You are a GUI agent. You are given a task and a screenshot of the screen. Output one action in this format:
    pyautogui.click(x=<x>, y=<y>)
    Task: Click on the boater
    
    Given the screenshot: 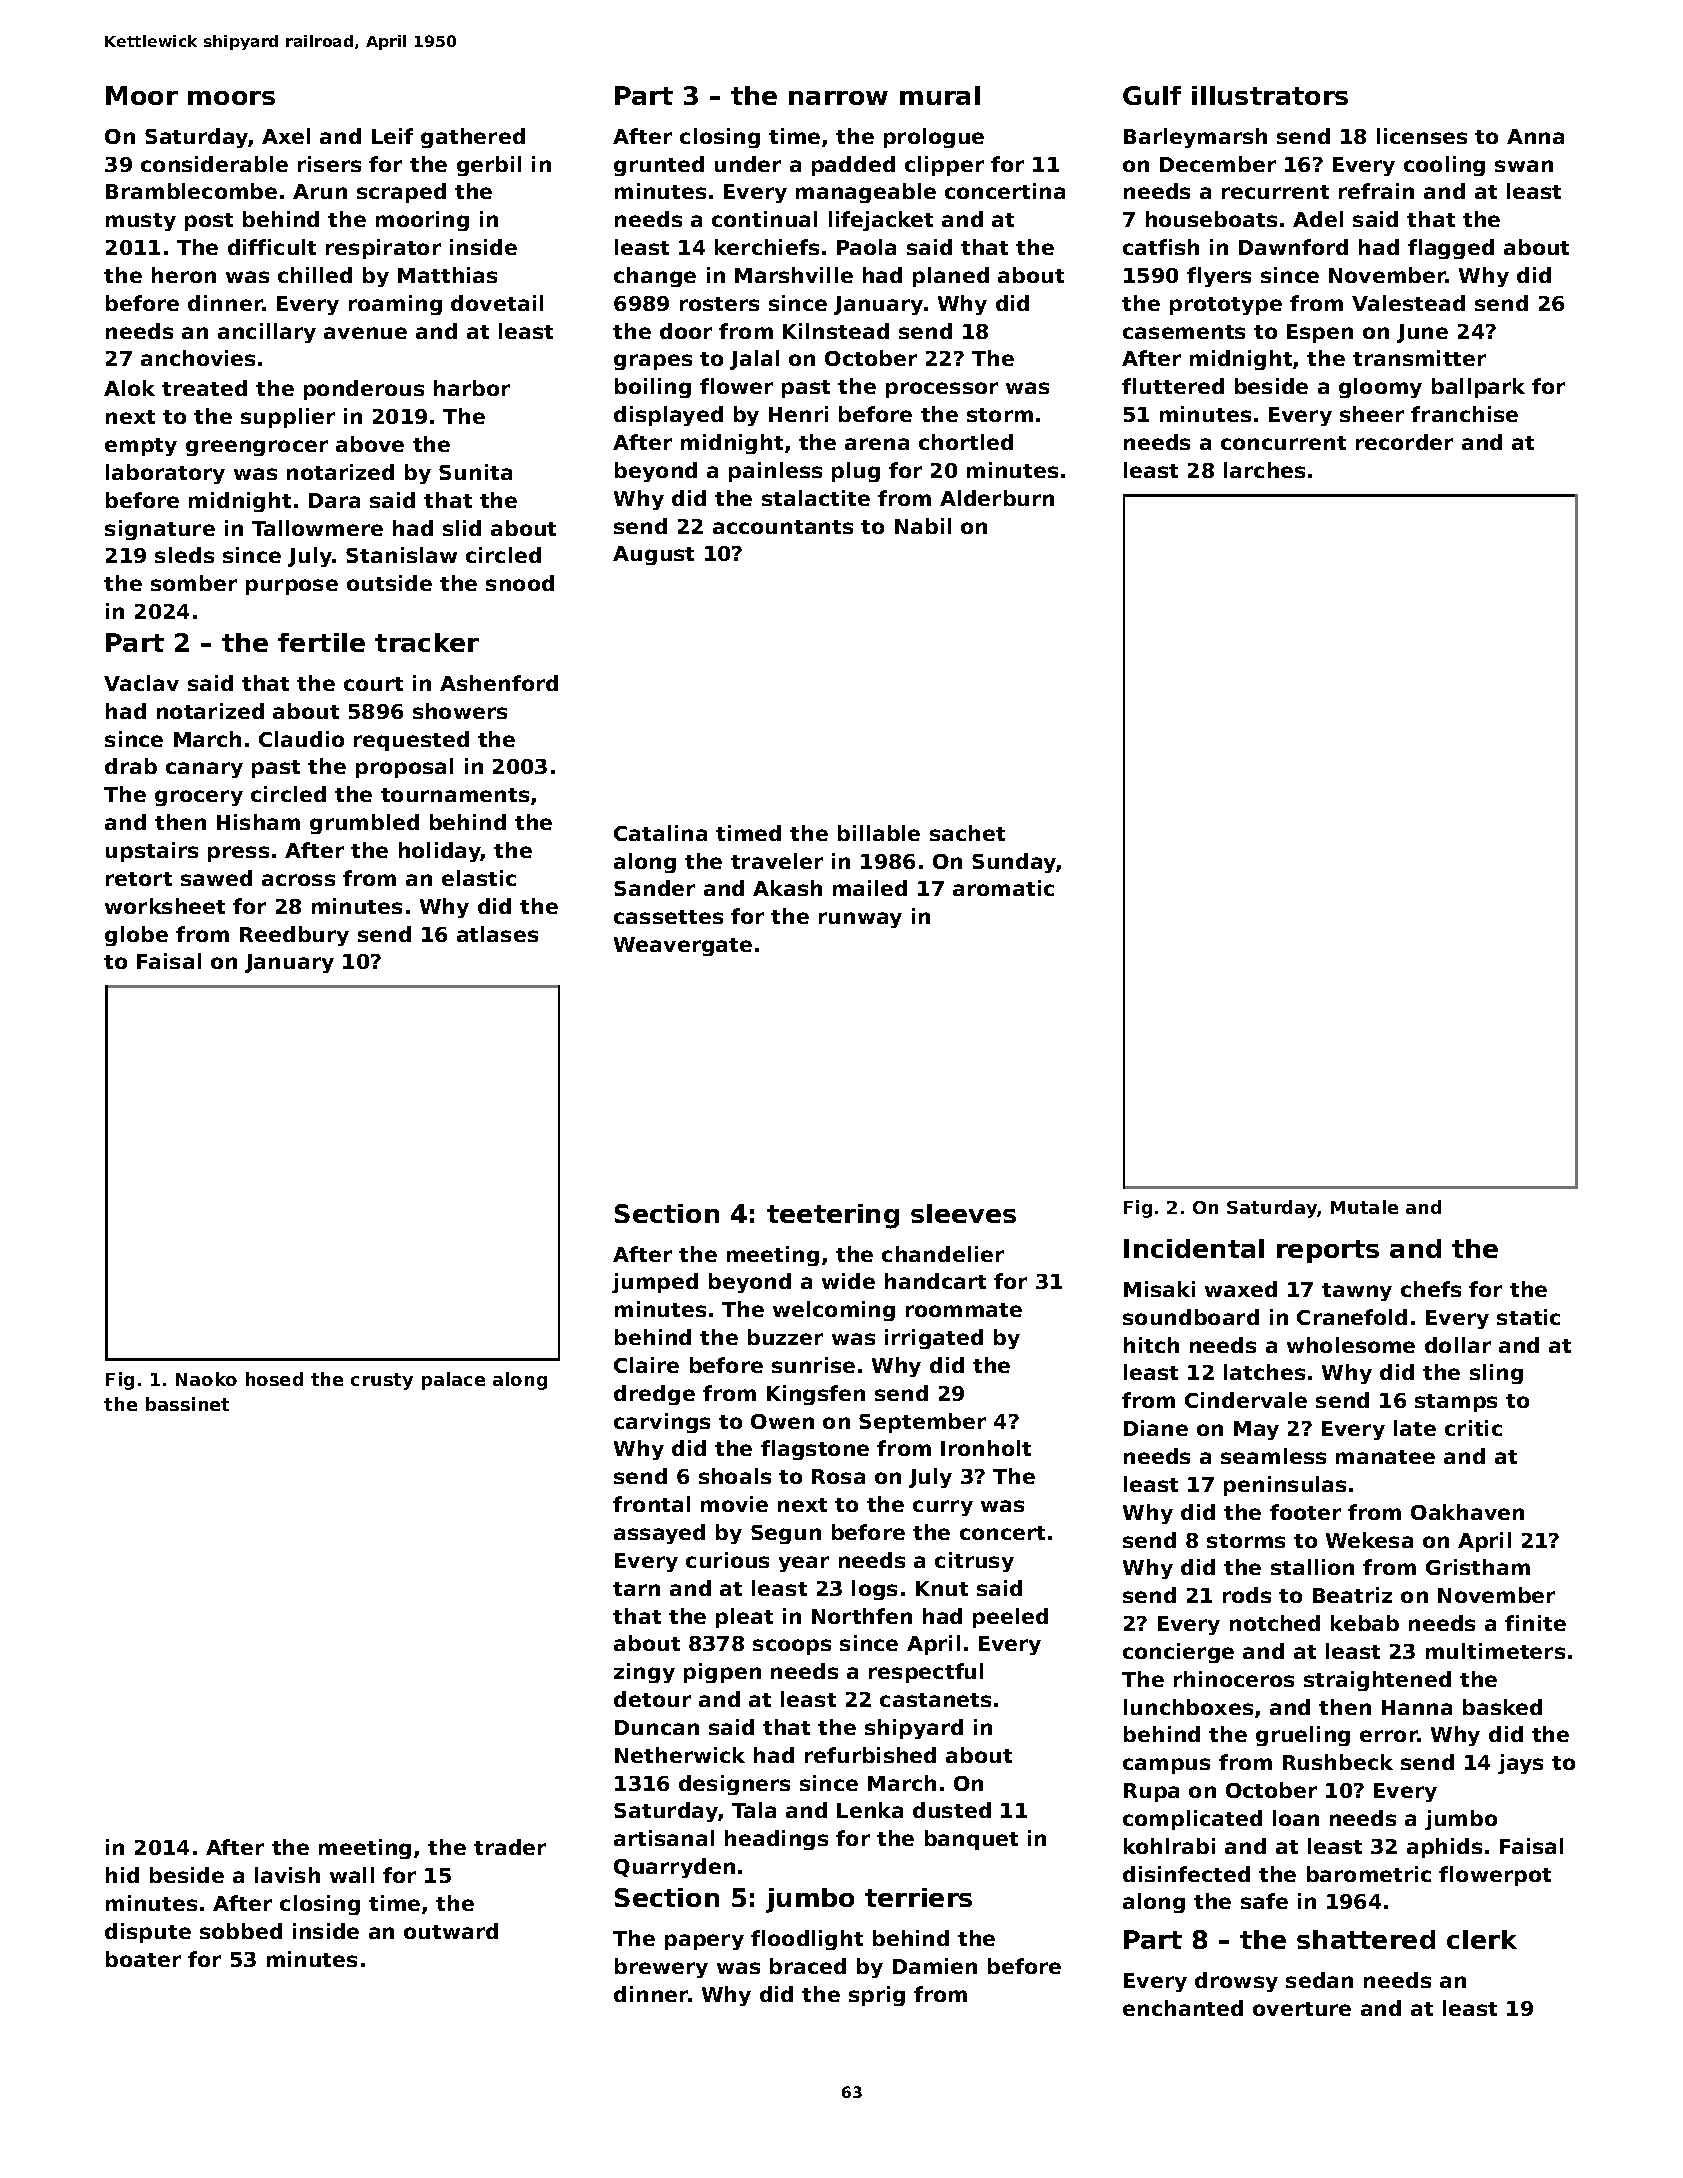 What is the action you would take?
    pyautogui.click(x=143, y=1959)
